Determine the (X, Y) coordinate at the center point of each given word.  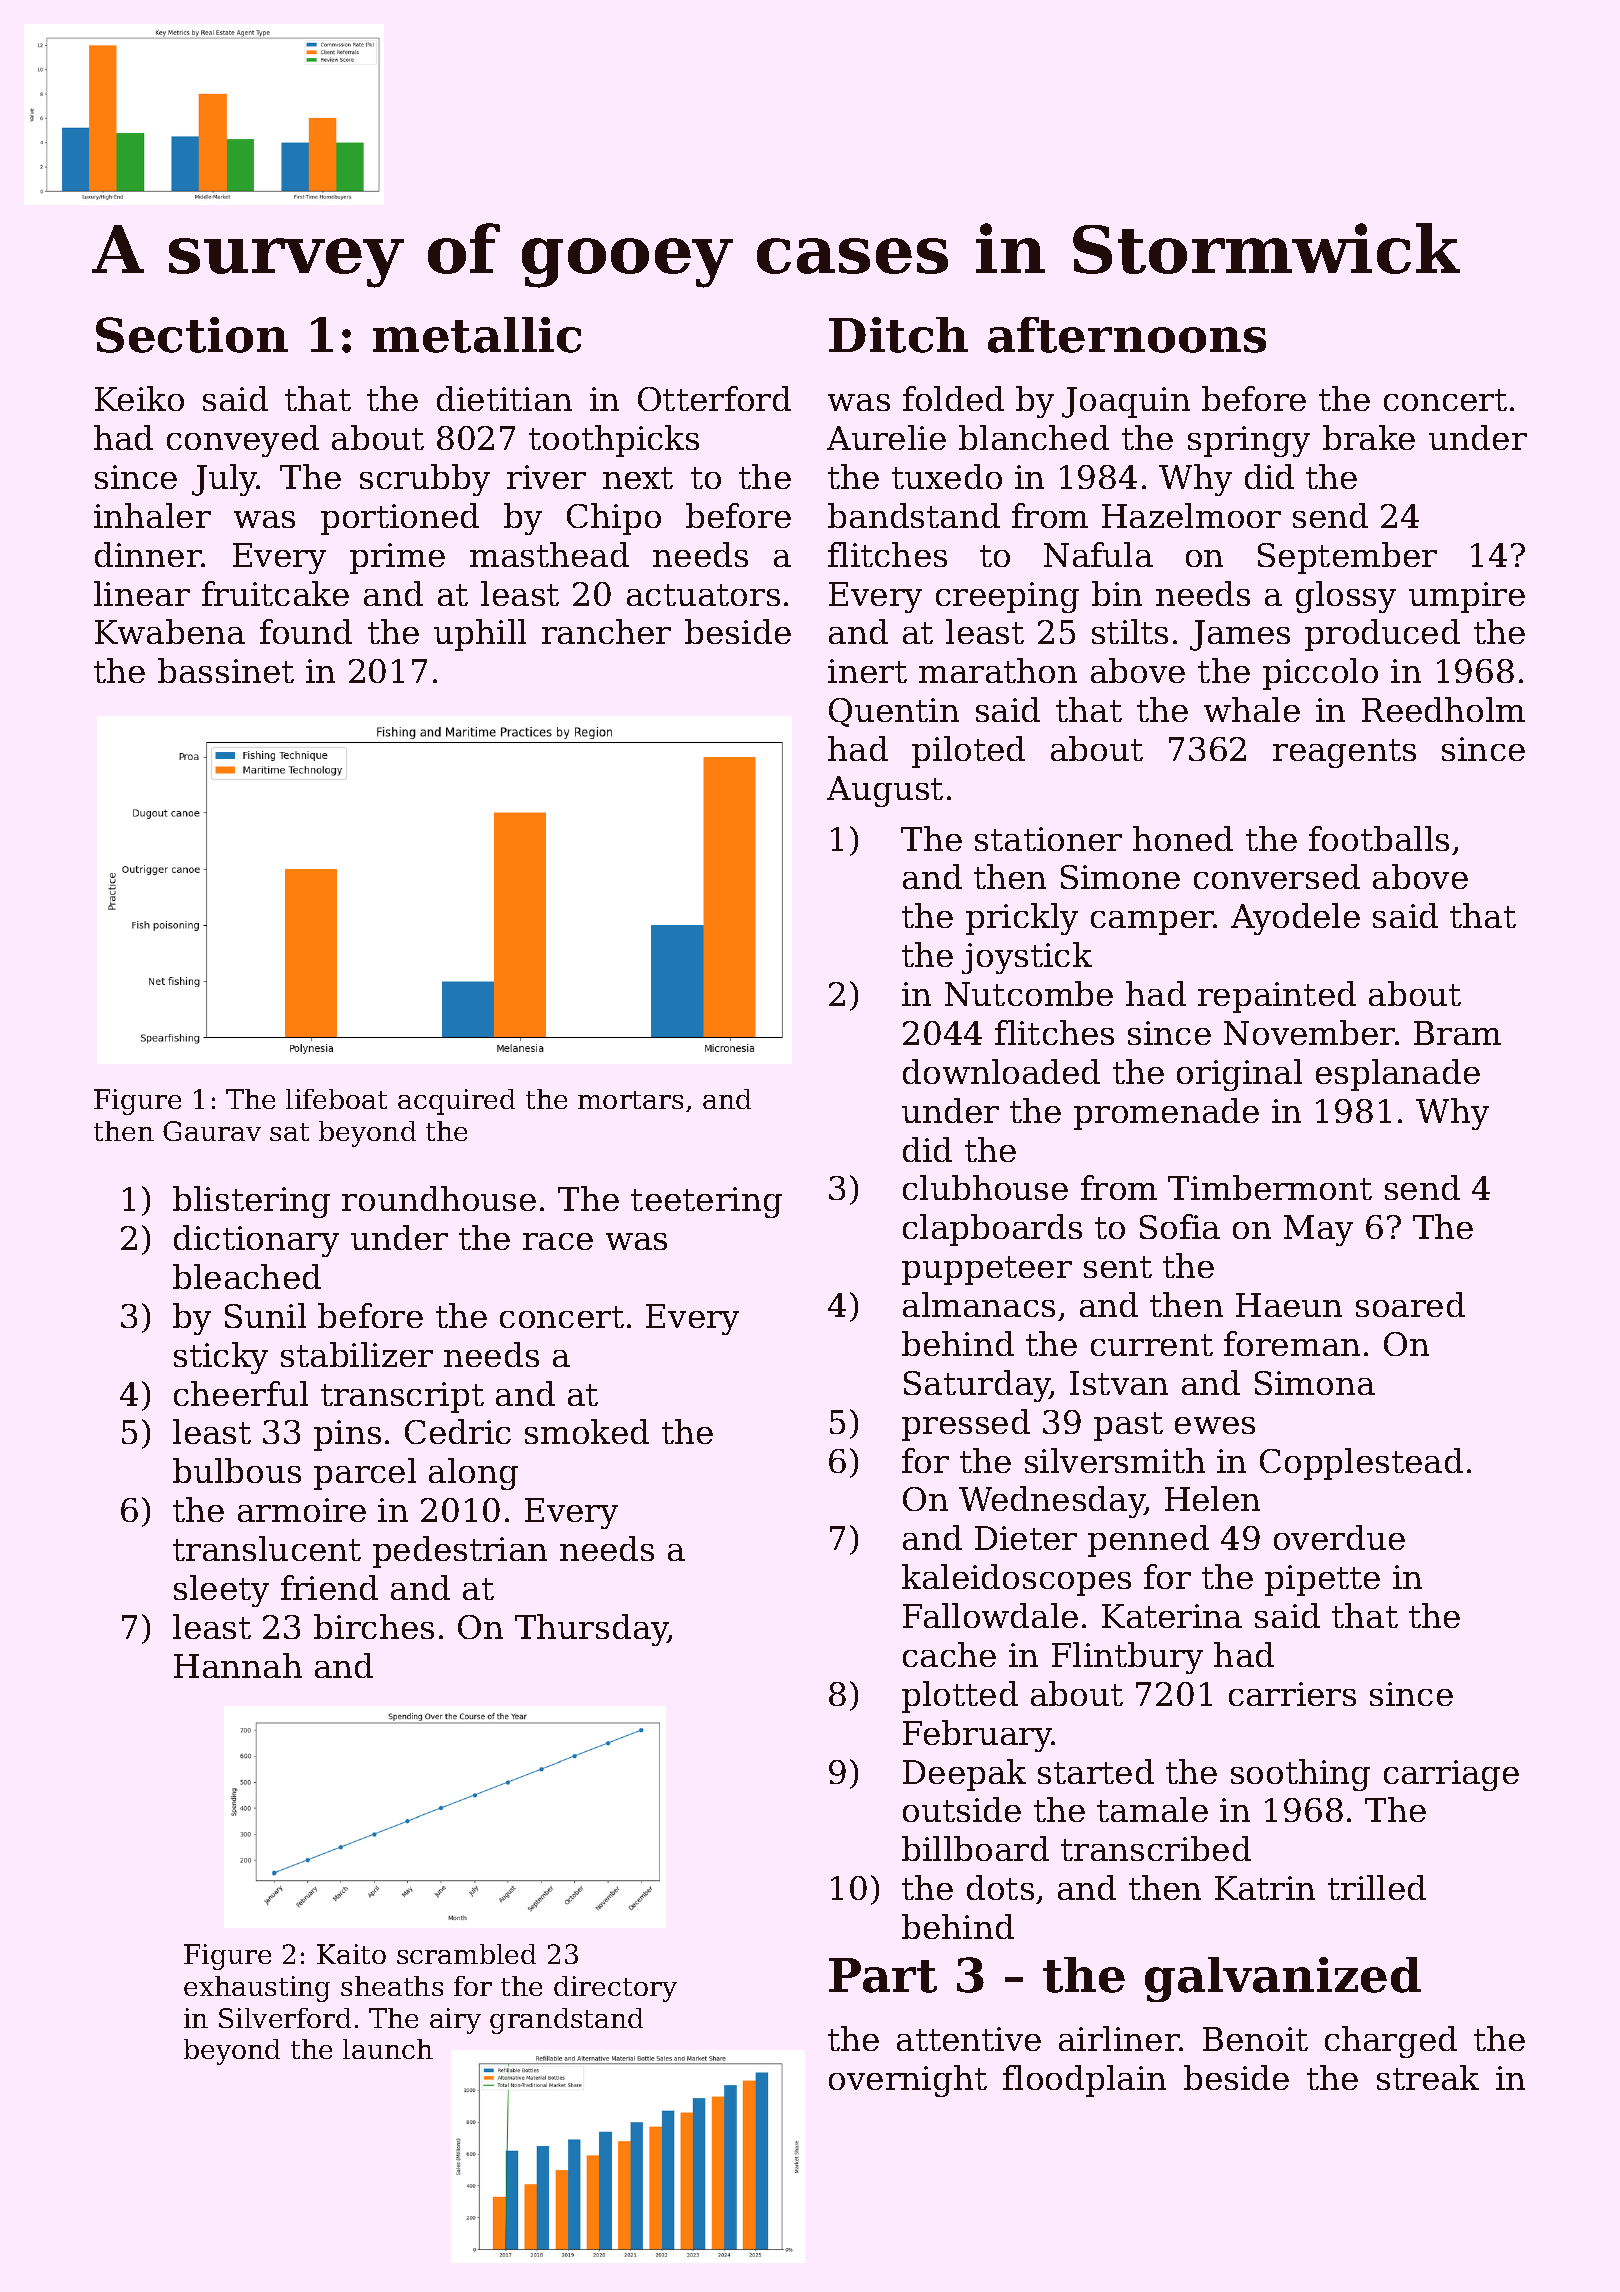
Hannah (238, 1665)
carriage (1451, 1775)
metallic (477, 335)
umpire (1467, 597)
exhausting (257, 1989)
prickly (1022, 919)
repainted (1277, 997)
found (306, 631)
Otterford (714, 398)
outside (962, 1809)
